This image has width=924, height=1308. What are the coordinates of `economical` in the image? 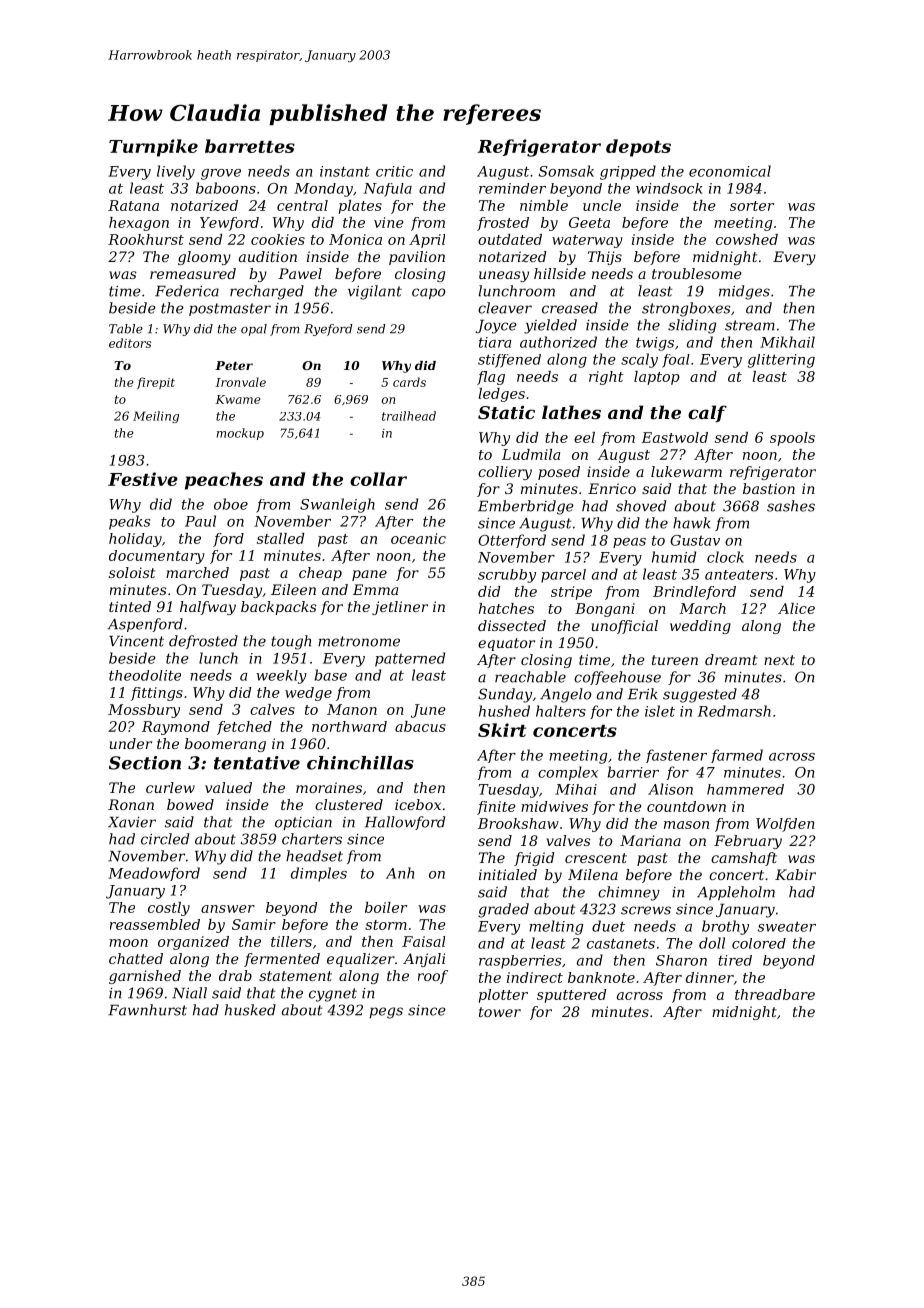 It's located at (730, 171).
